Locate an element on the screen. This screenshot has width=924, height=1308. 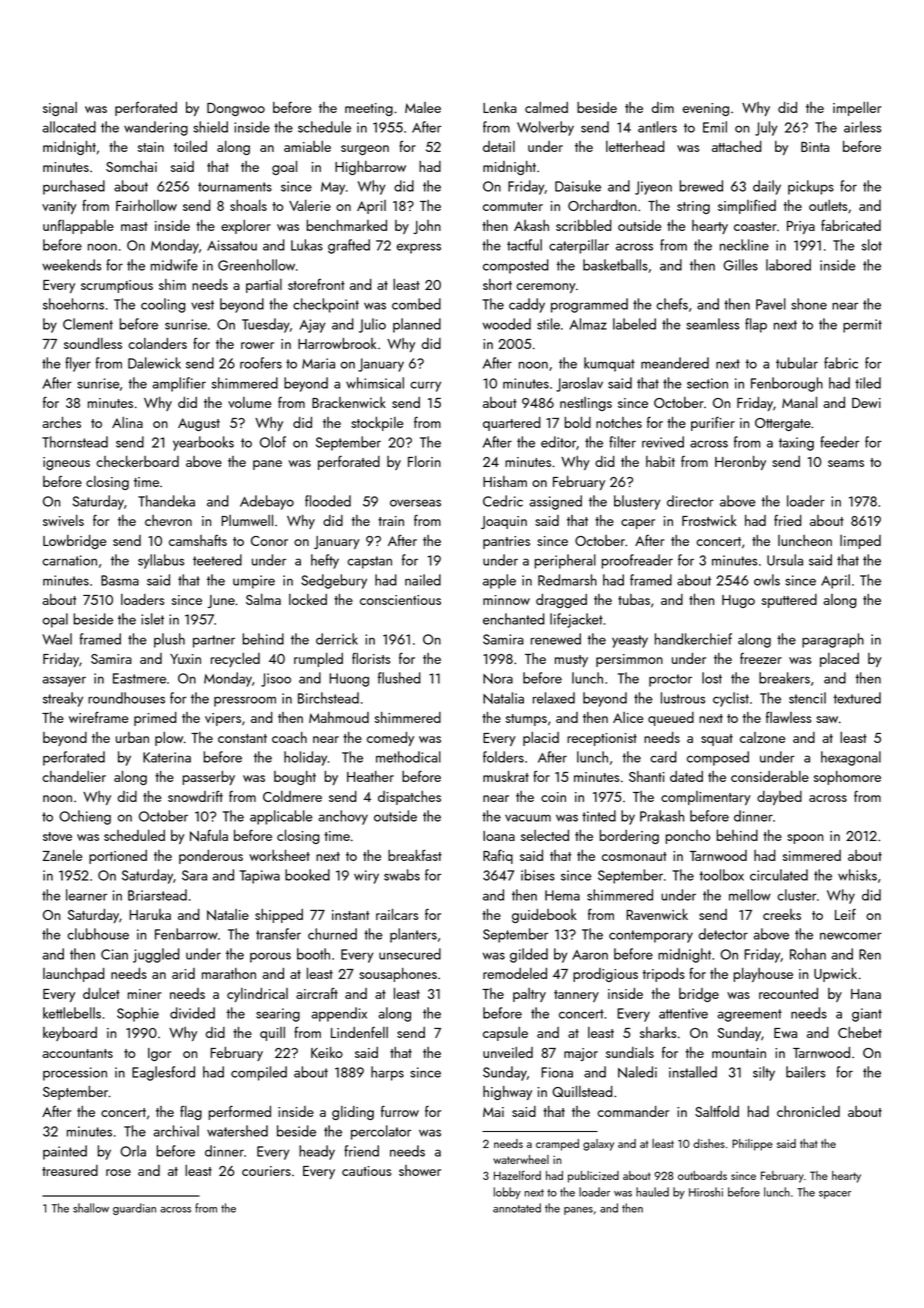
mellow is located at coordinates (750, 895).
